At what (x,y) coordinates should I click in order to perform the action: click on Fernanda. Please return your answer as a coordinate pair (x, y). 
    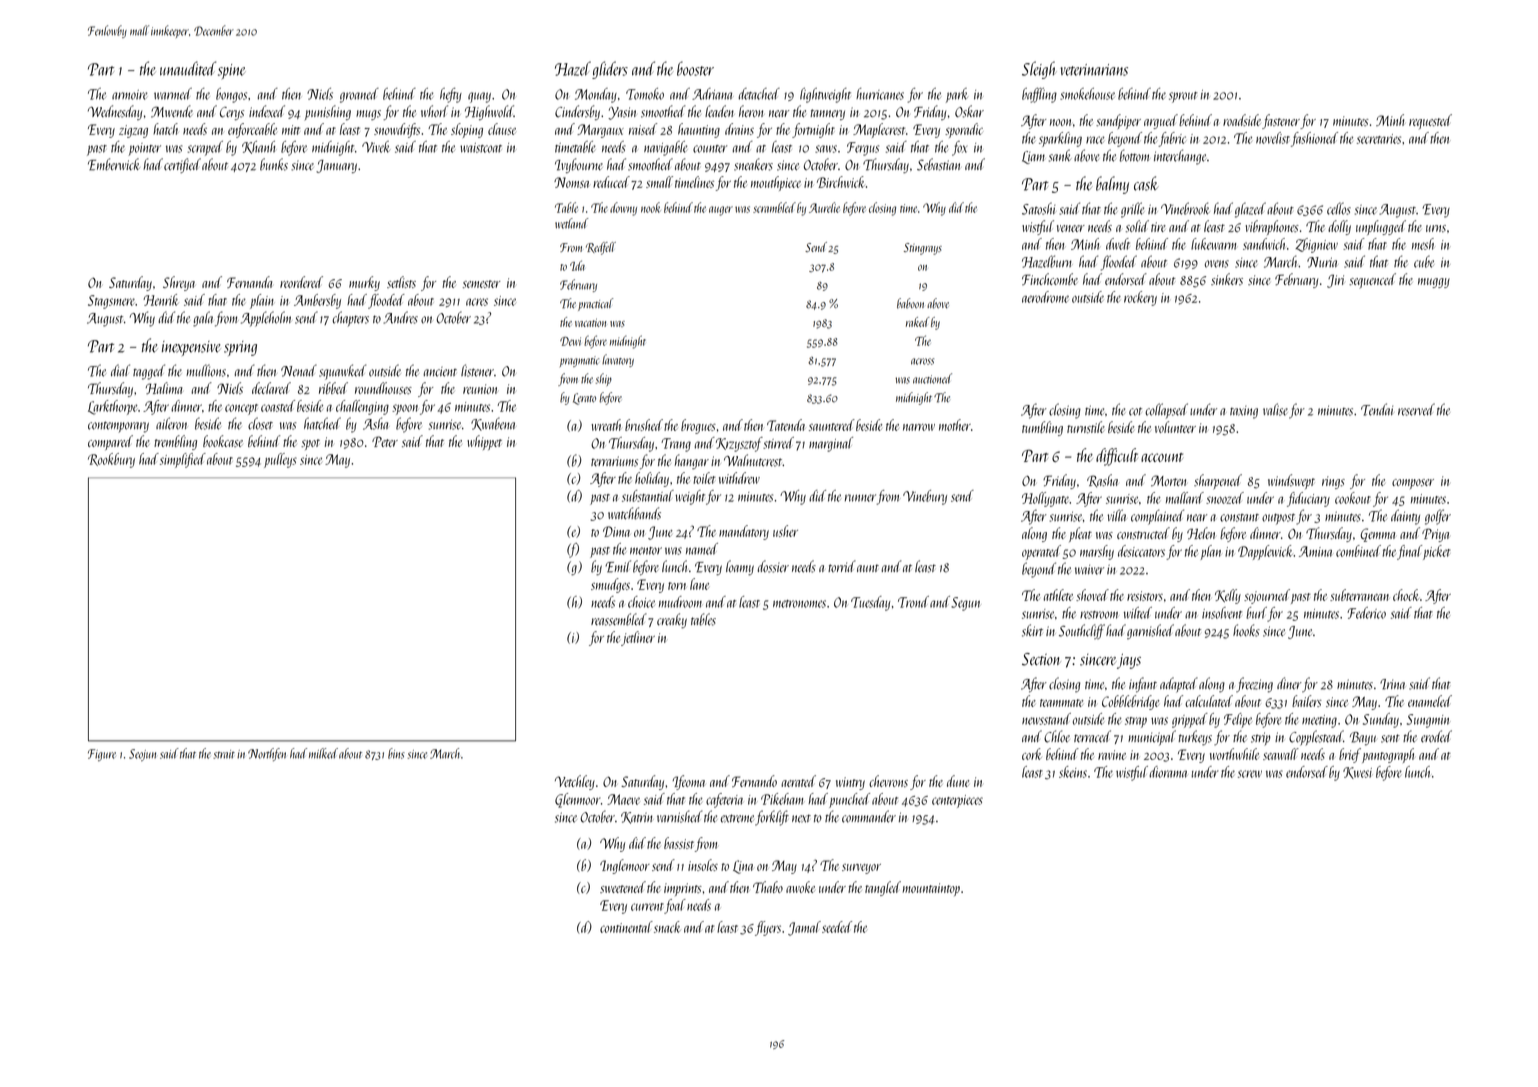
    Looking at the image, I should click on (249, 282).
